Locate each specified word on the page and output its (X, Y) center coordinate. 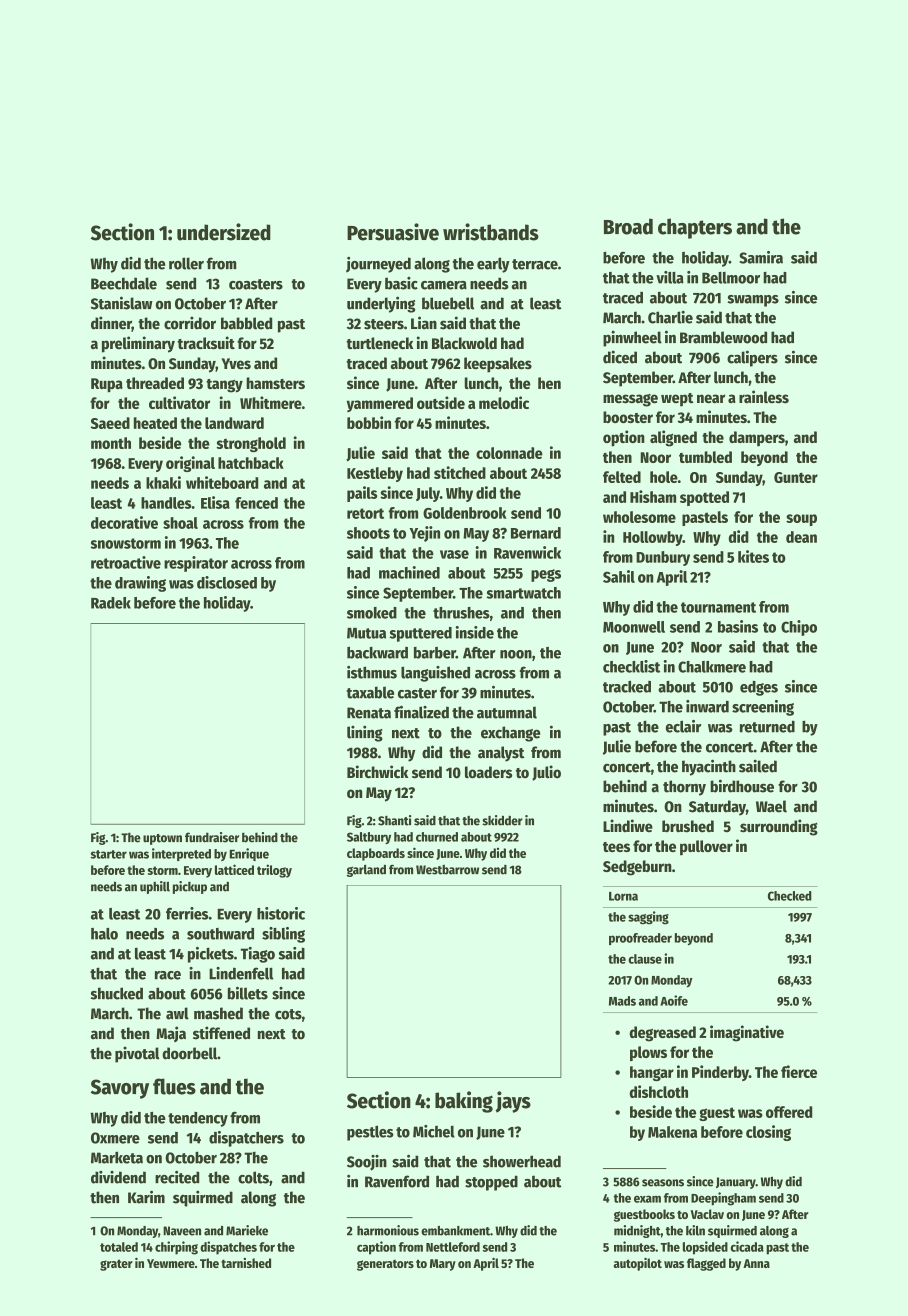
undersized (224, 232)
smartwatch (524, 593)
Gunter (796, 477)
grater (116, 1265)
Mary (443, 1265)
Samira (761, 257)
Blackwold (464, 343)
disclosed (227, 582)
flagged (706, 1264)
